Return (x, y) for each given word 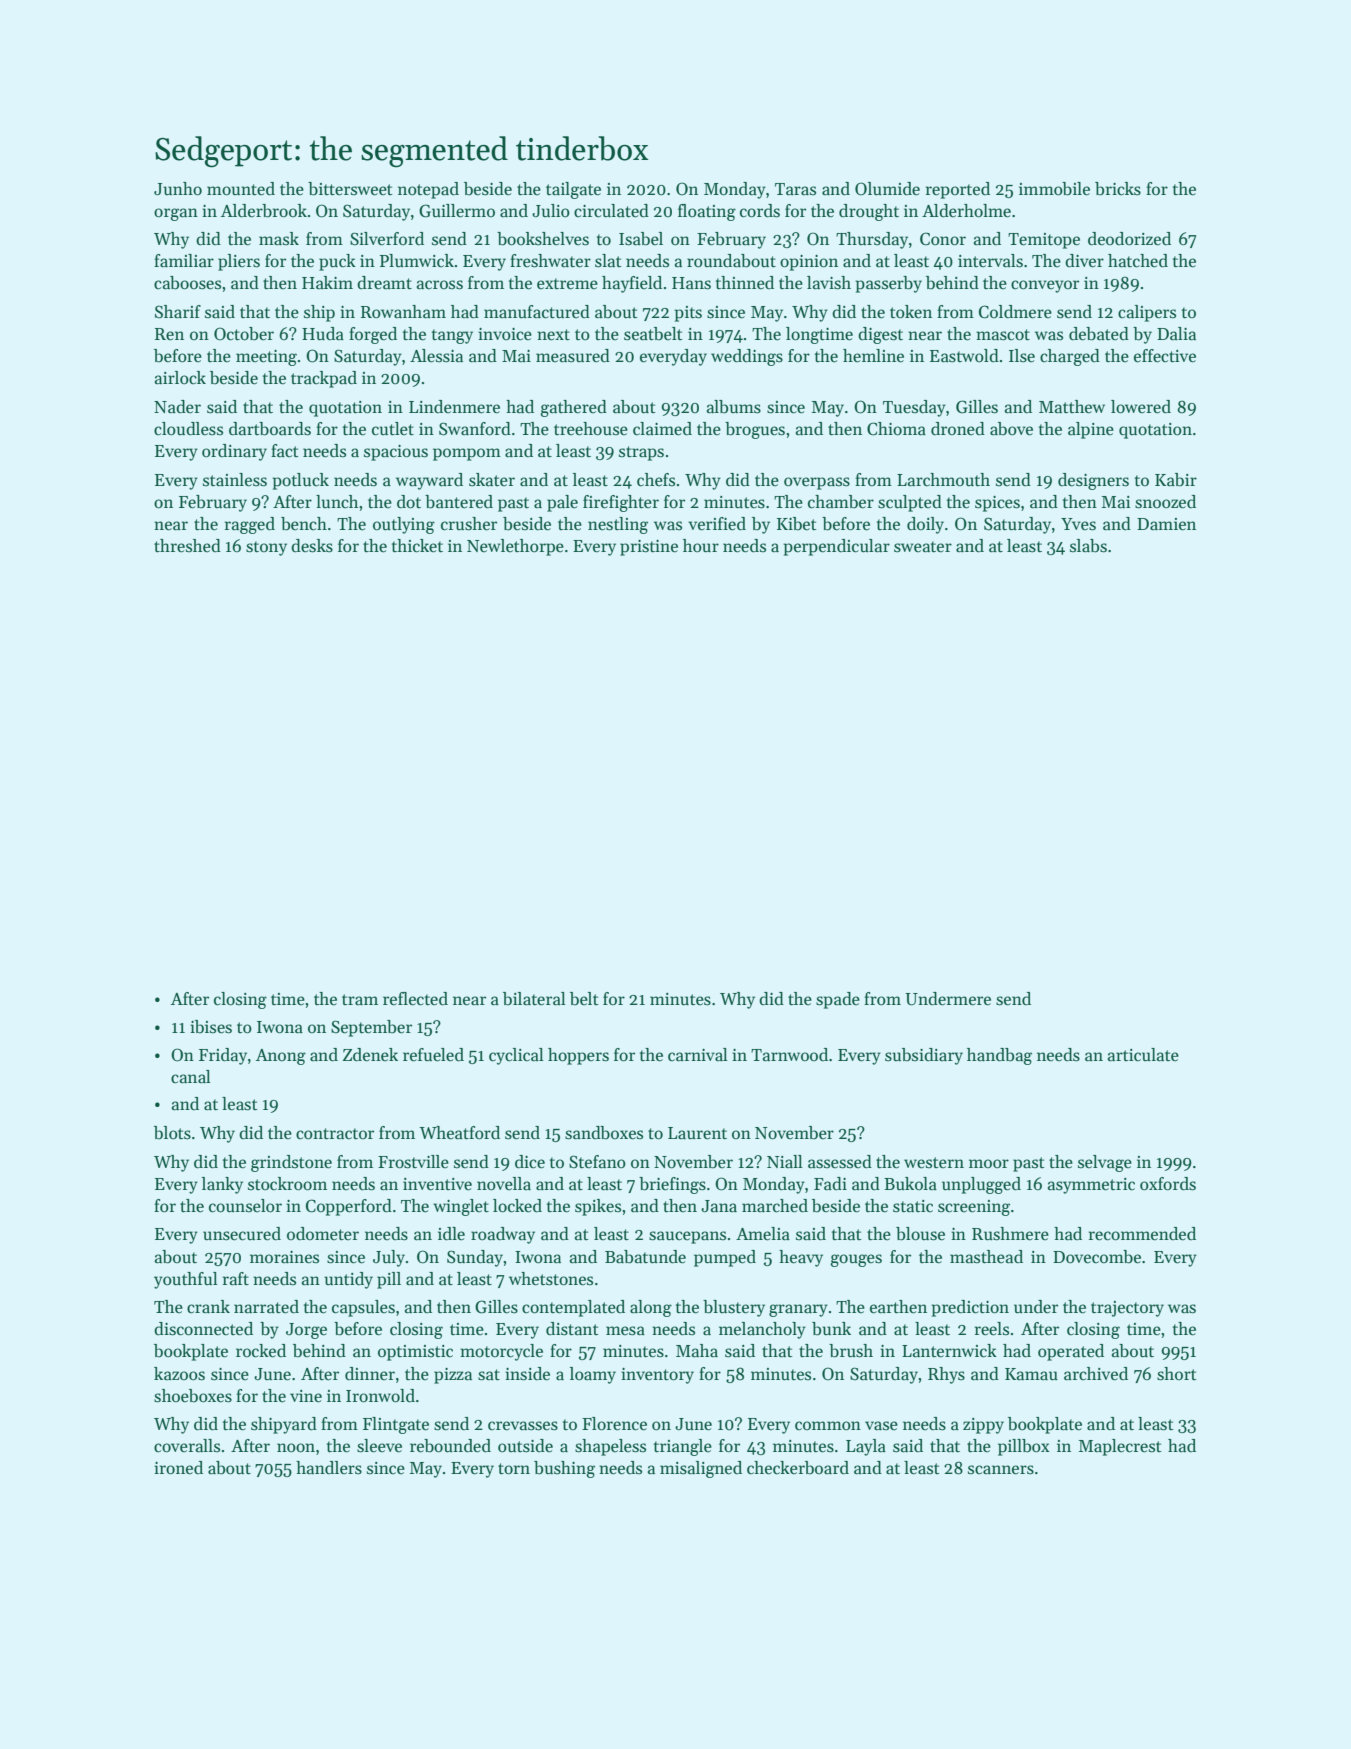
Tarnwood (789, 1055)
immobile (1054, 189)
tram (360, 999)
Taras (795, 189)
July (389, 1258)
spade (838, 1000)
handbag (999, 1056)
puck (337, 262)
